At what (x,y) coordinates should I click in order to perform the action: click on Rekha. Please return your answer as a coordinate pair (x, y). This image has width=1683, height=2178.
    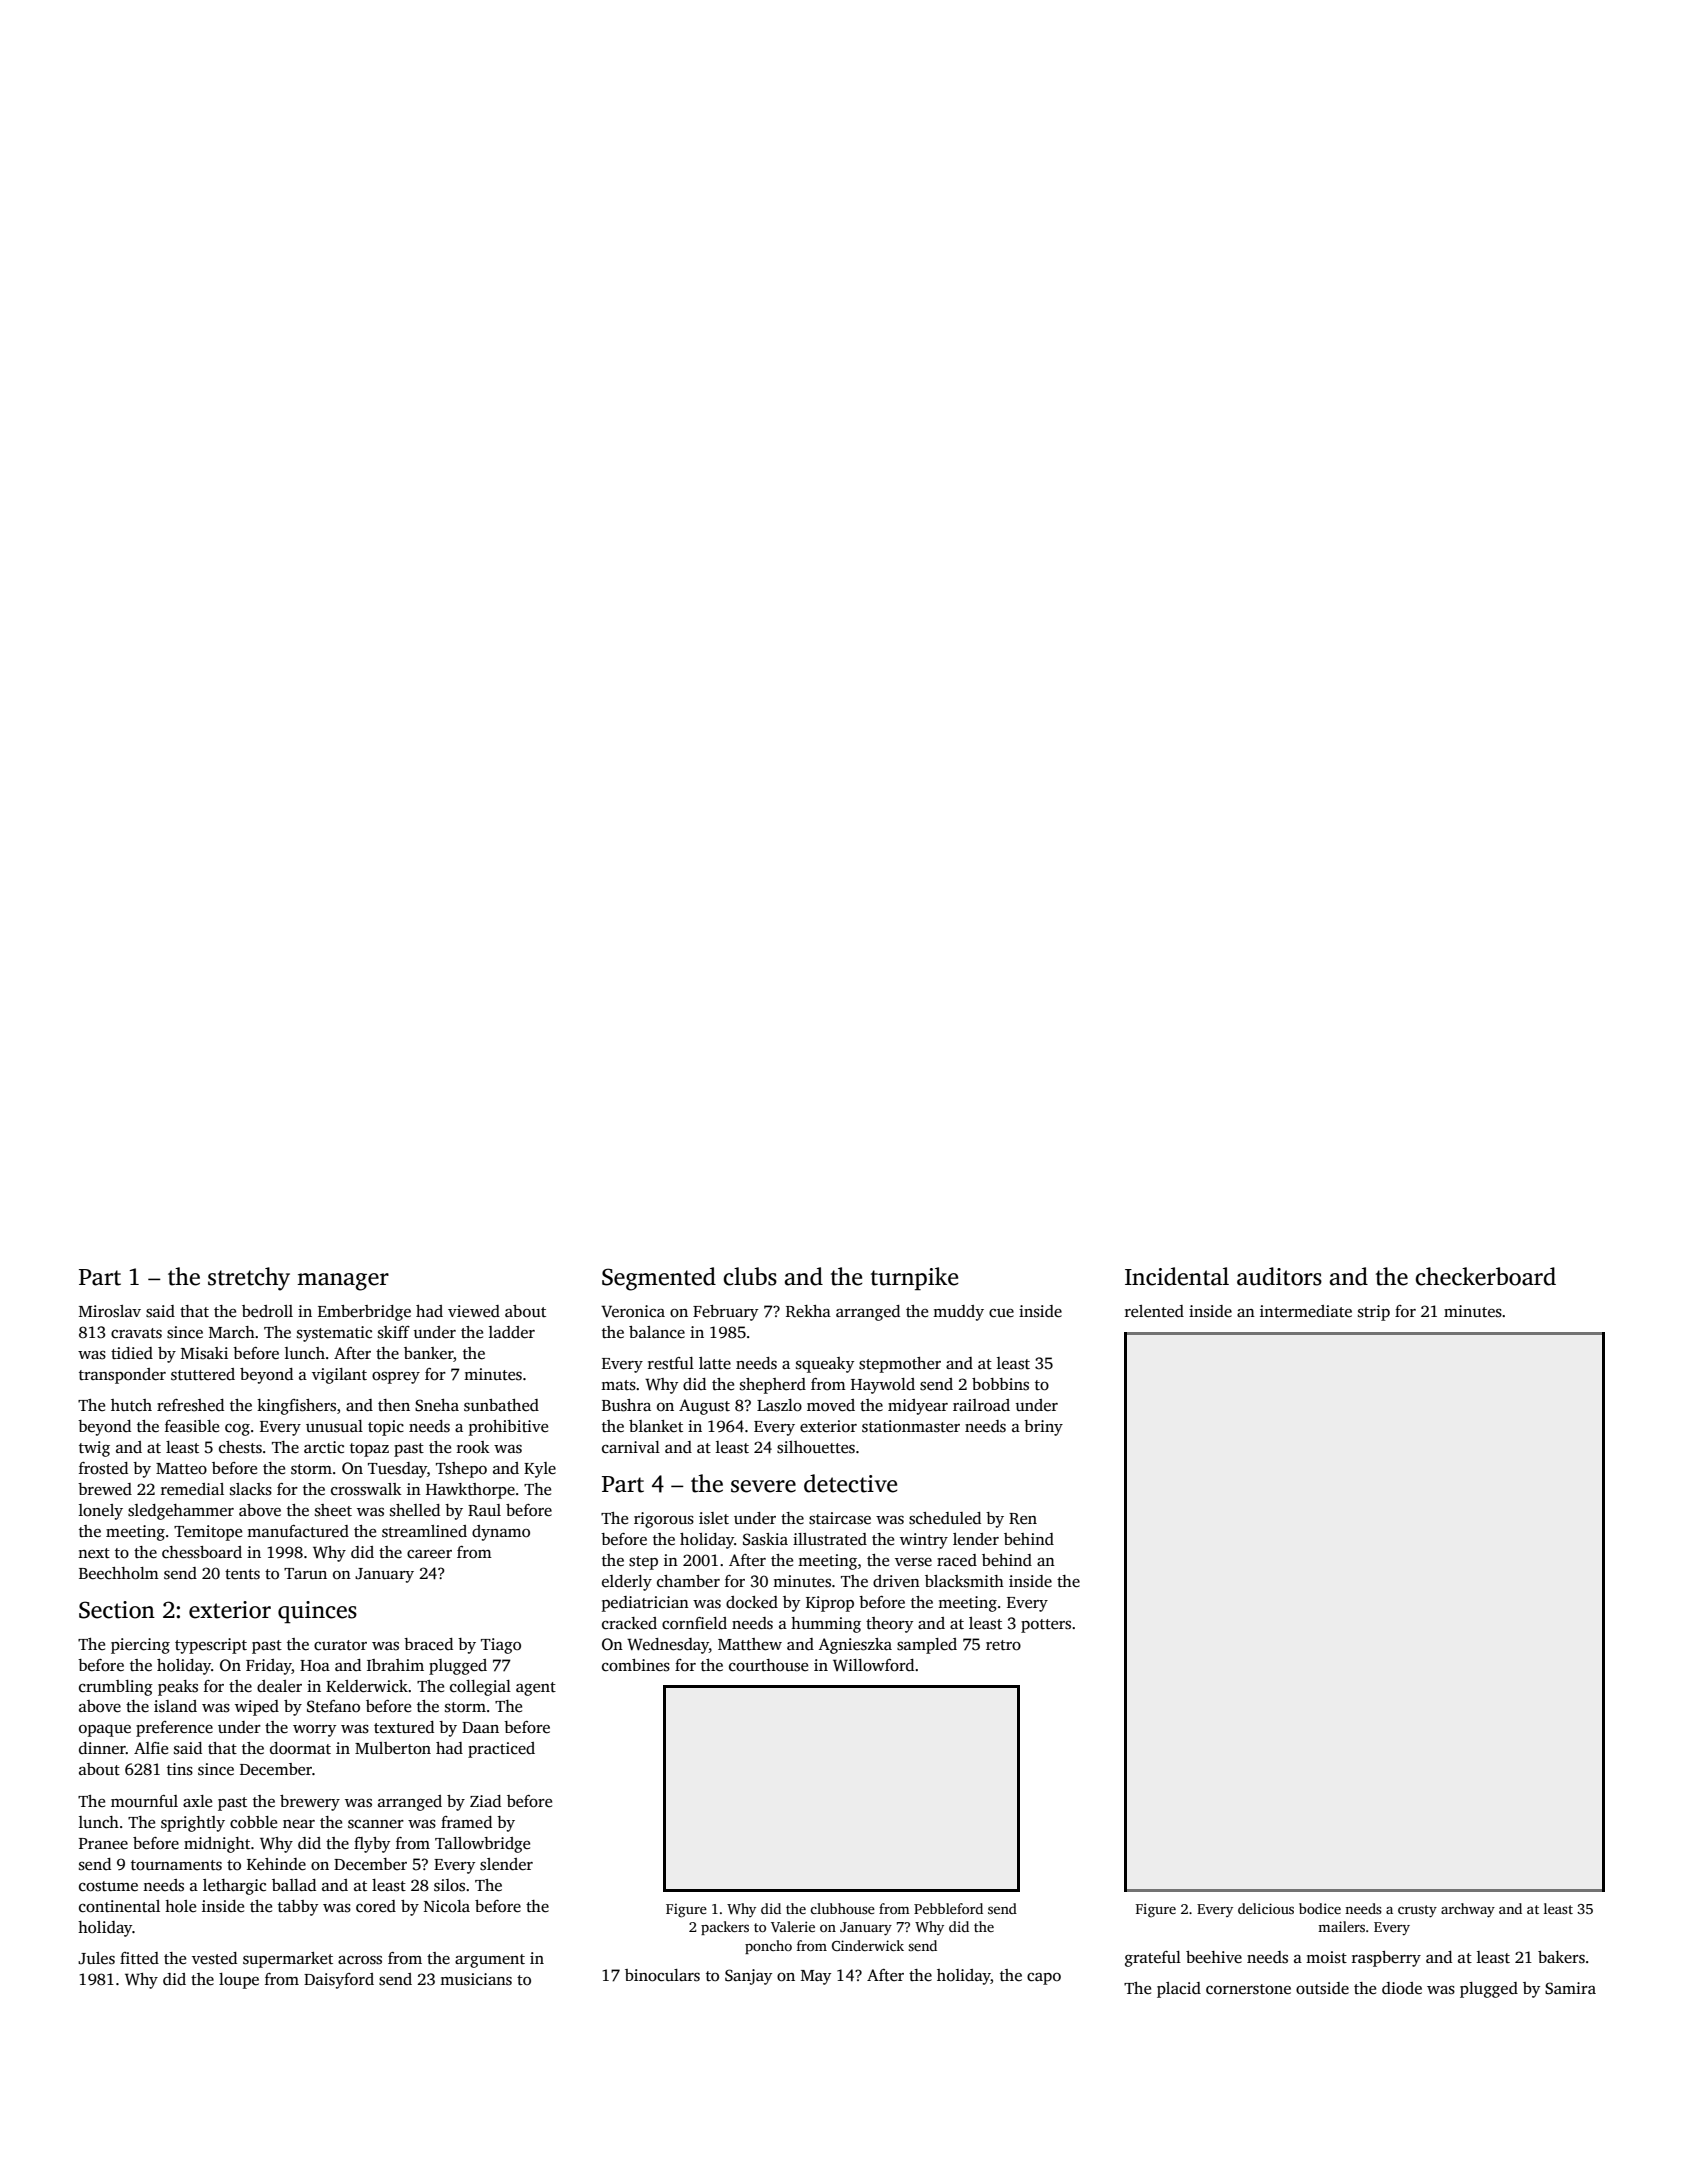
    Looking at the image, I should click on (808, 1311).
